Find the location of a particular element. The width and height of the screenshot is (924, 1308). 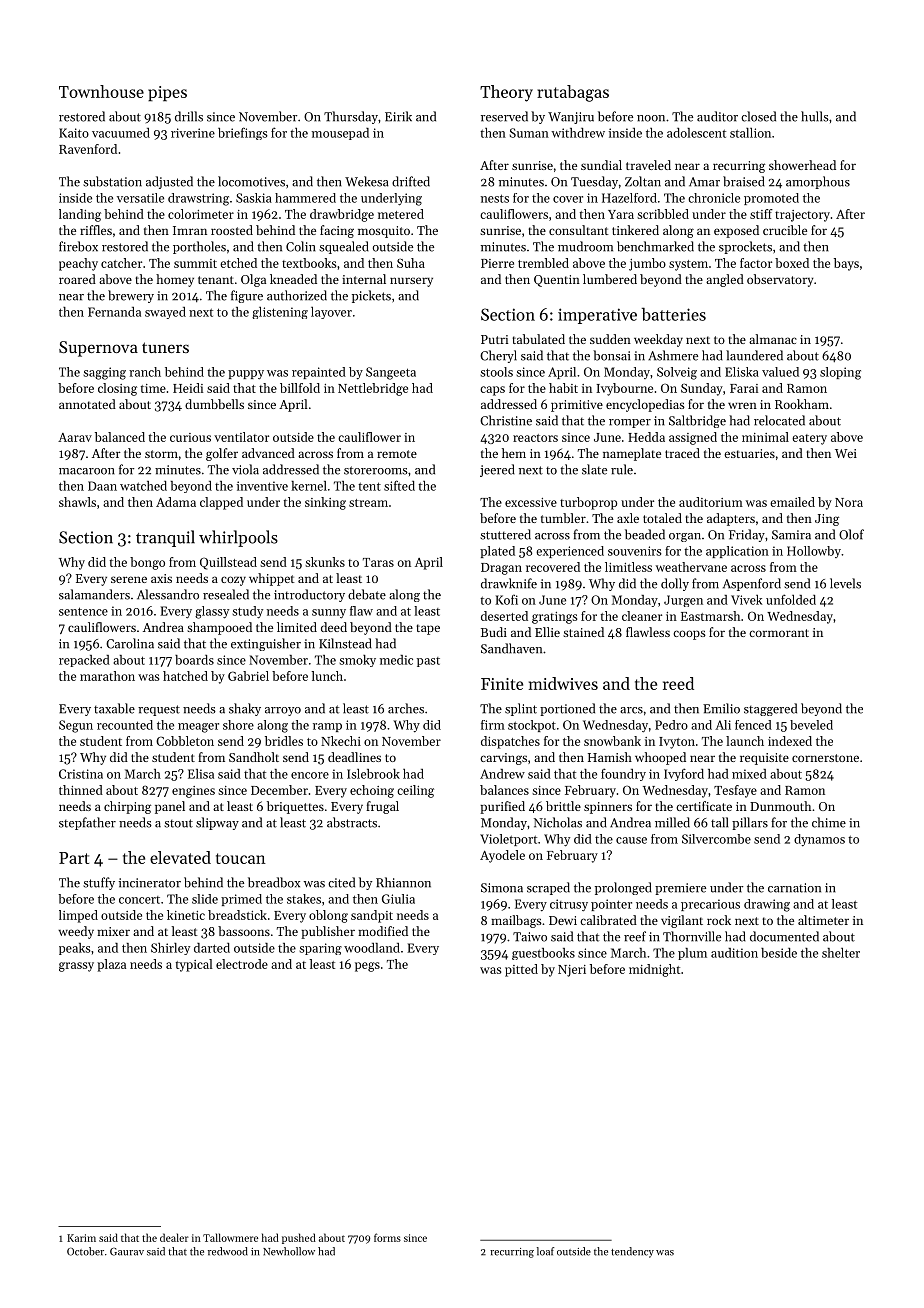

stream is located at coordinates (368, 503).
